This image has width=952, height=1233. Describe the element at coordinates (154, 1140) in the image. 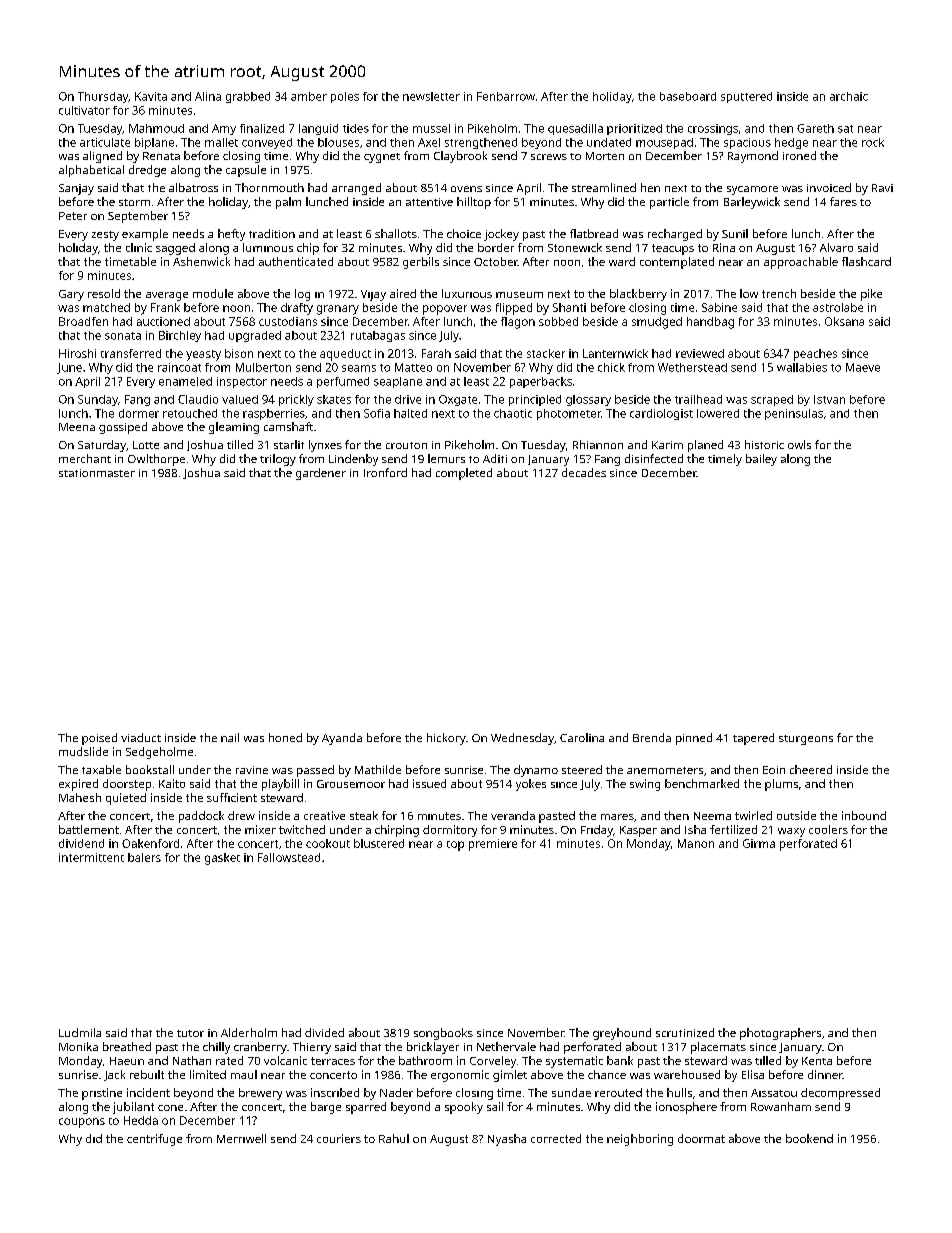

I see `centrifuge` at that location.
